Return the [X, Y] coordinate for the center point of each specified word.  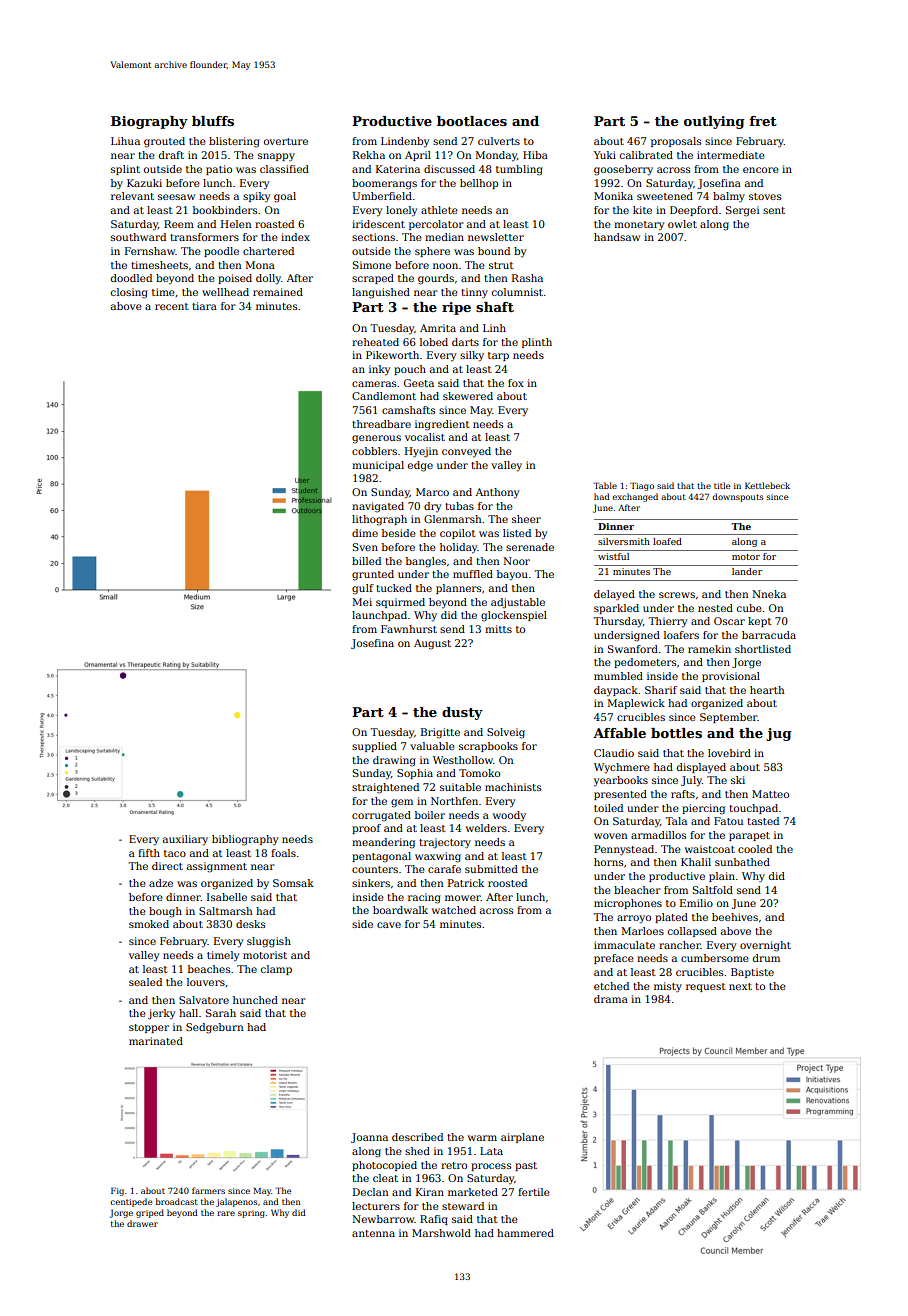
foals [283, 853]
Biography [149, 122]
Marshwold [441, 1233]
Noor [516, 561]
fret [763, 121]
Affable [619, 733]
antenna [373, 1233]
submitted [491, 869]
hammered [525, 1233]
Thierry [667, 622]
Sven [365, 547]
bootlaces [472, 121]
